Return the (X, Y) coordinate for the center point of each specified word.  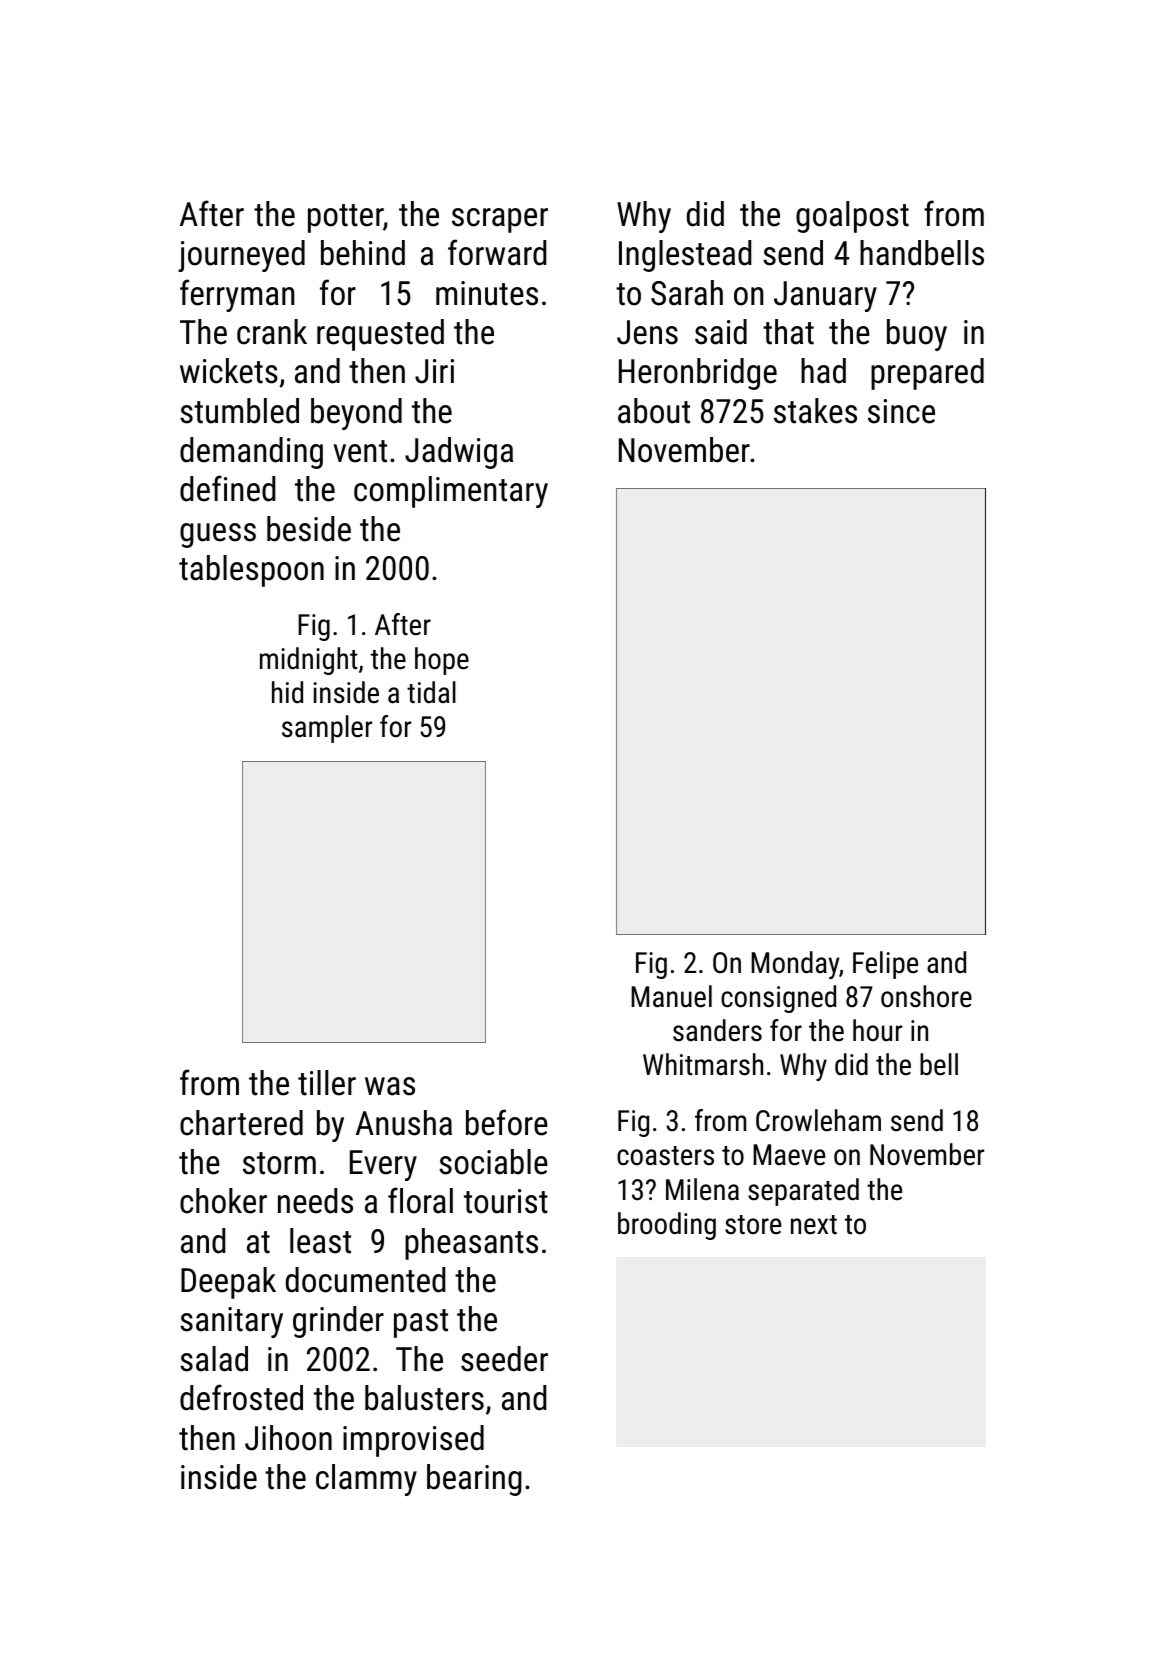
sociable (493, 1162)
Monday (795, 965)
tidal (431, 692)
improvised (413, 1441)
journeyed (241, 256)
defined (228, 488)
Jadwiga (459, 453)
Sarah (687, 293)
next (814, 1225)
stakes (815, 411)
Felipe (885, 965)
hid (287, 692)
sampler (327, 729)
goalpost (852, 217)
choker (223, 1201)
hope (442, 661)
